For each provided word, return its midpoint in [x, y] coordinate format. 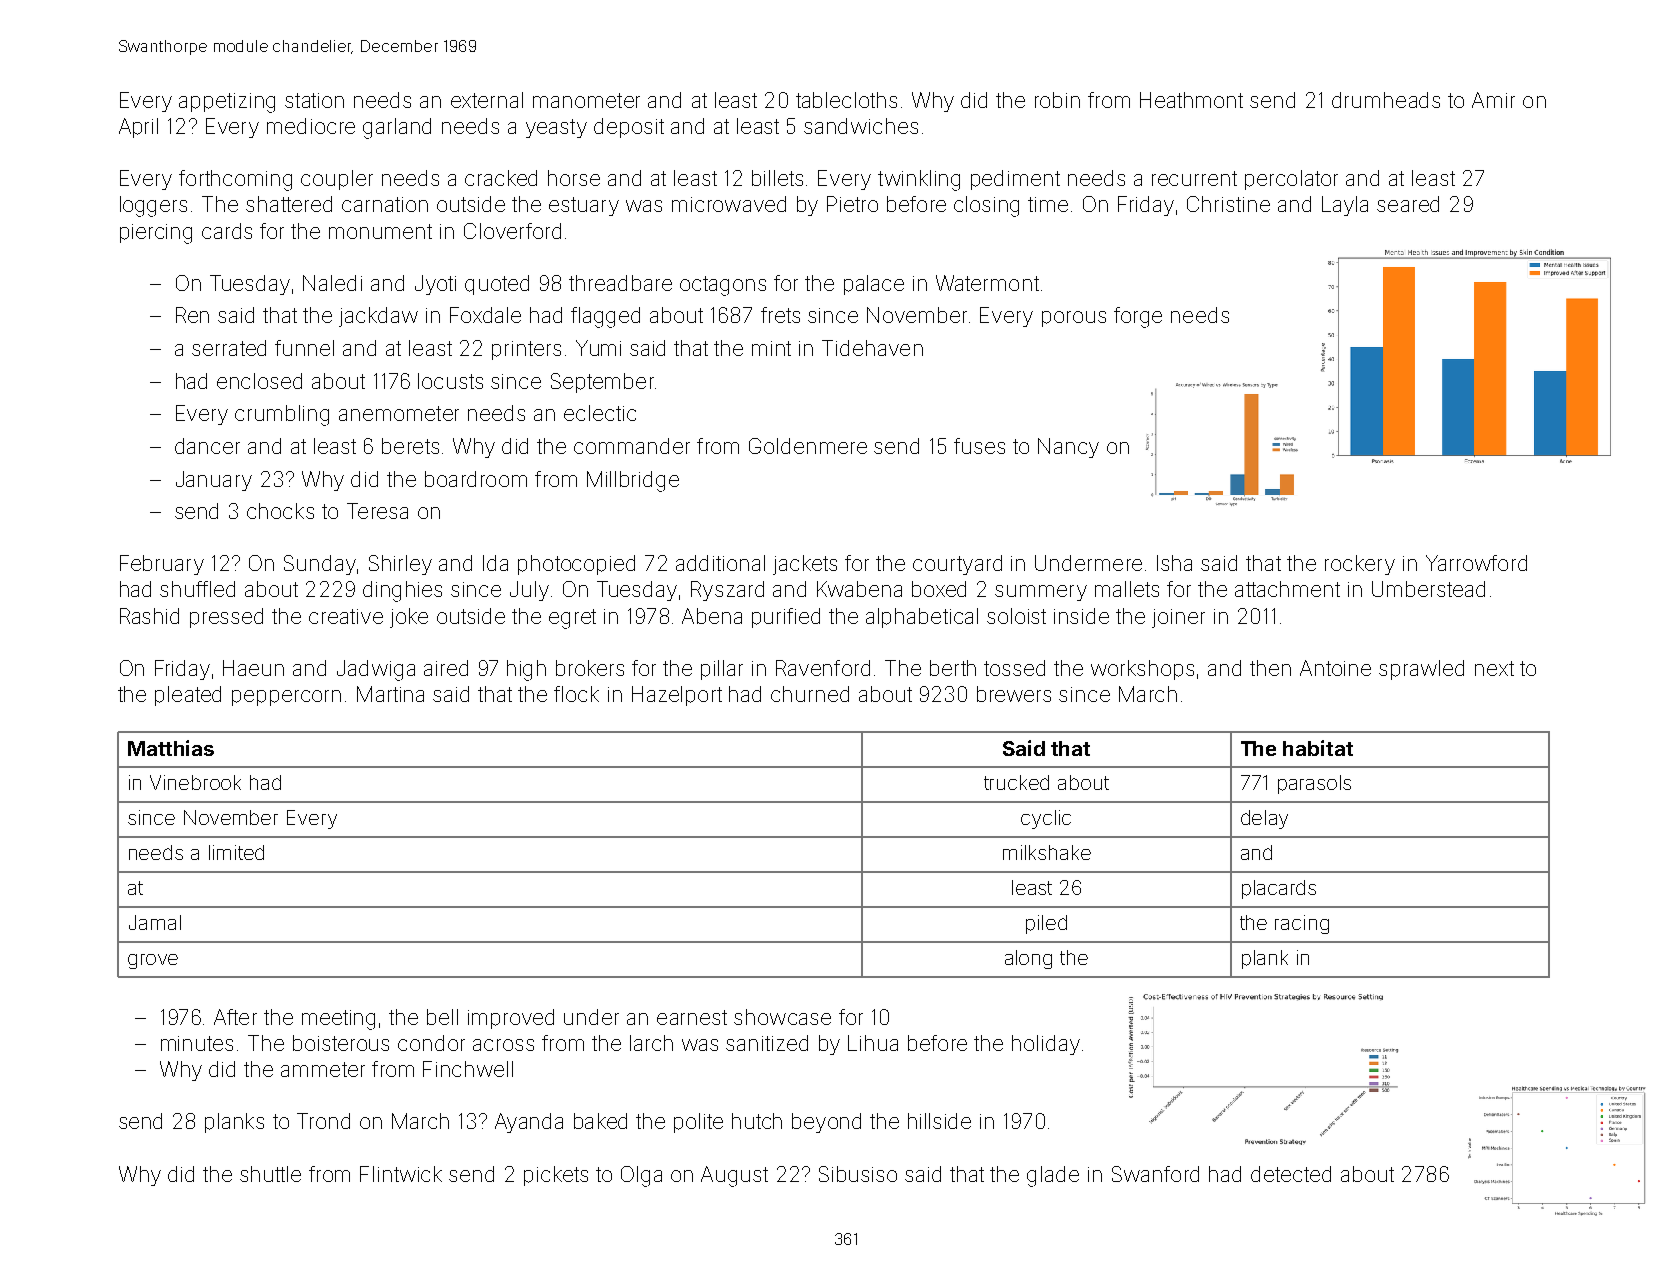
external [487, 100]
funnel [304, 348]
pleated [188, 696]
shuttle [270, 1174]
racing [1302, 924]
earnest [692, 1017]
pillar [722, 670]
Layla [1345, 206]
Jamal [155, 922]
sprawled [1421, 670]
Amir [1493, 100]
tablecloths [846, 100]
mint [771, 348]
